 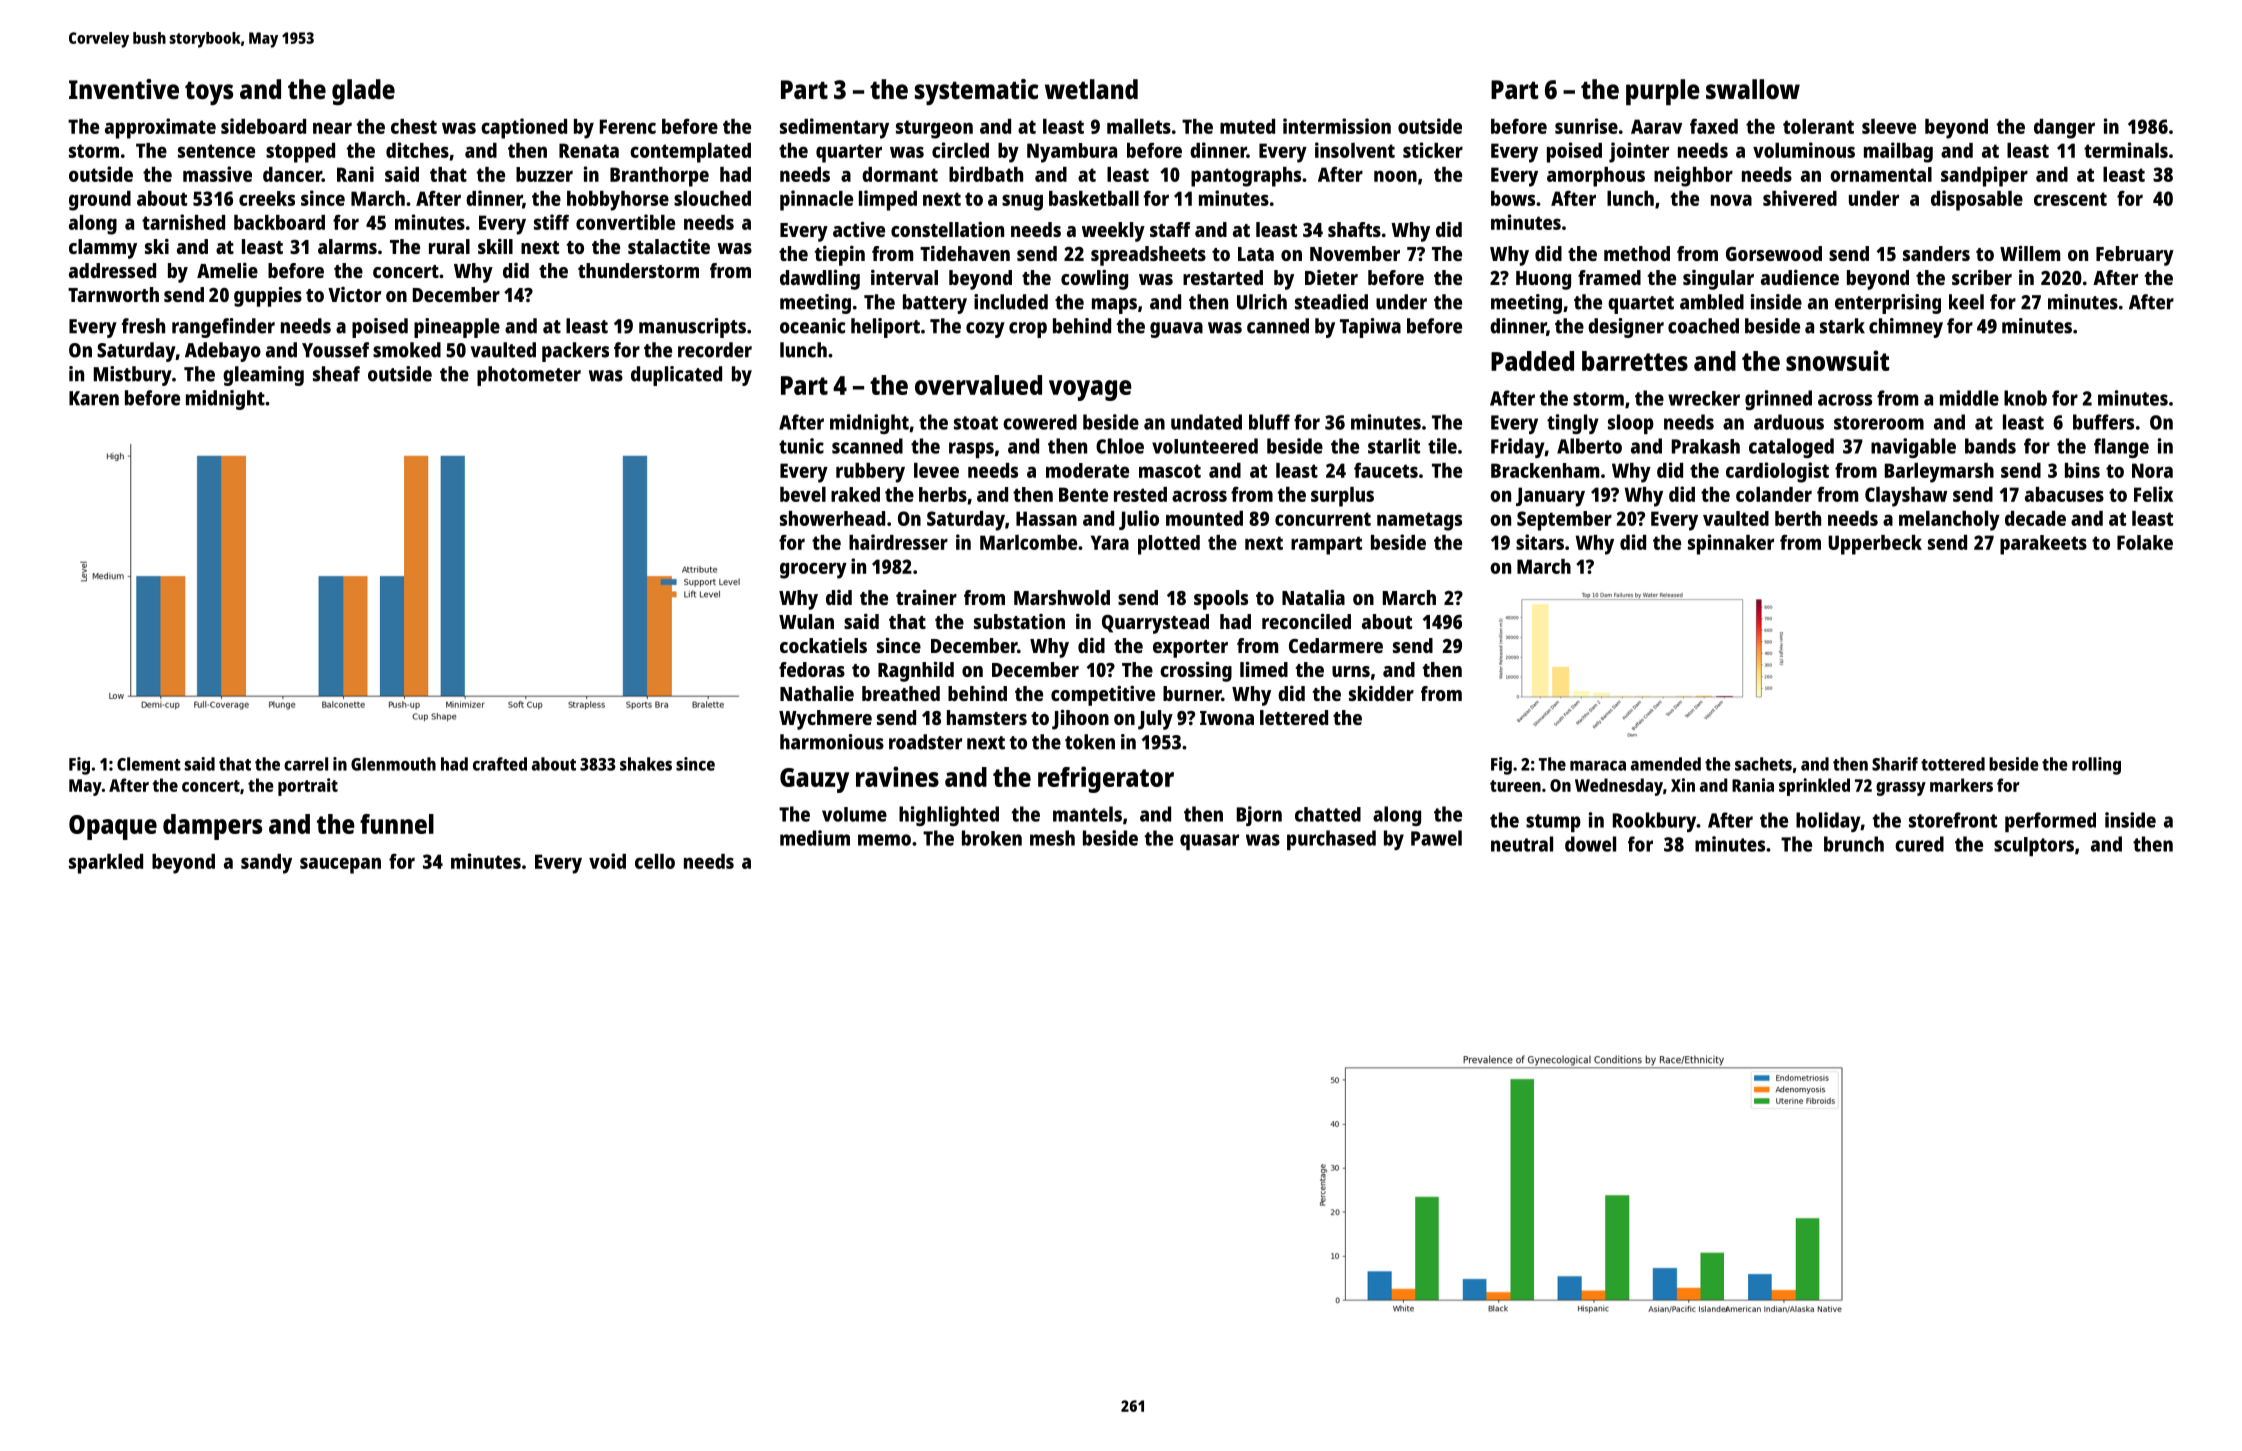 I want to click on Clement, so click(x=149, y=764).
